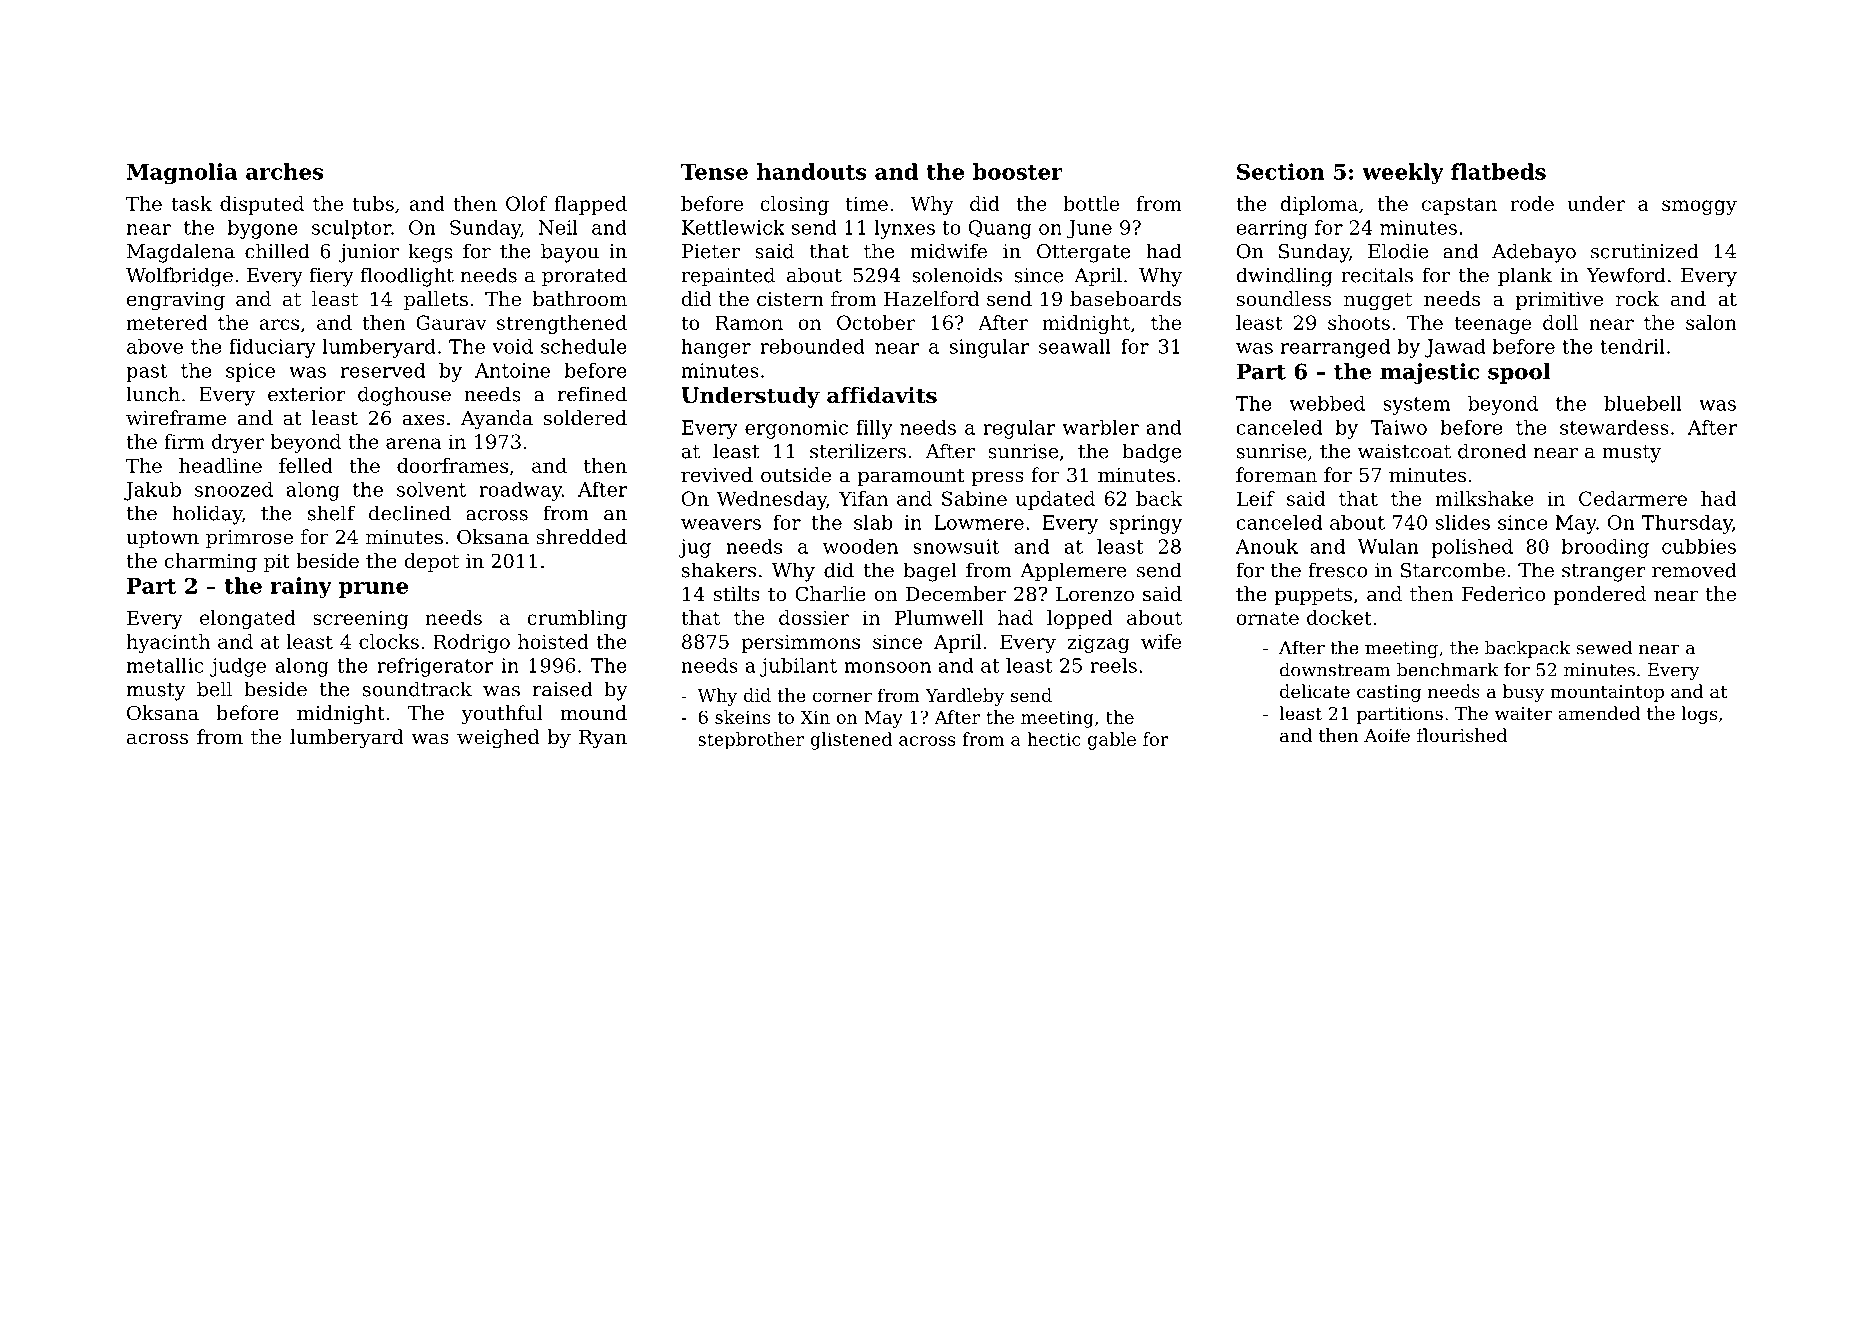 The height and width of the document is (1317, 1863). What do you see at coordinates (1267, 618) in the document?
I see `ornate` at bounding box center [1267, 618].
